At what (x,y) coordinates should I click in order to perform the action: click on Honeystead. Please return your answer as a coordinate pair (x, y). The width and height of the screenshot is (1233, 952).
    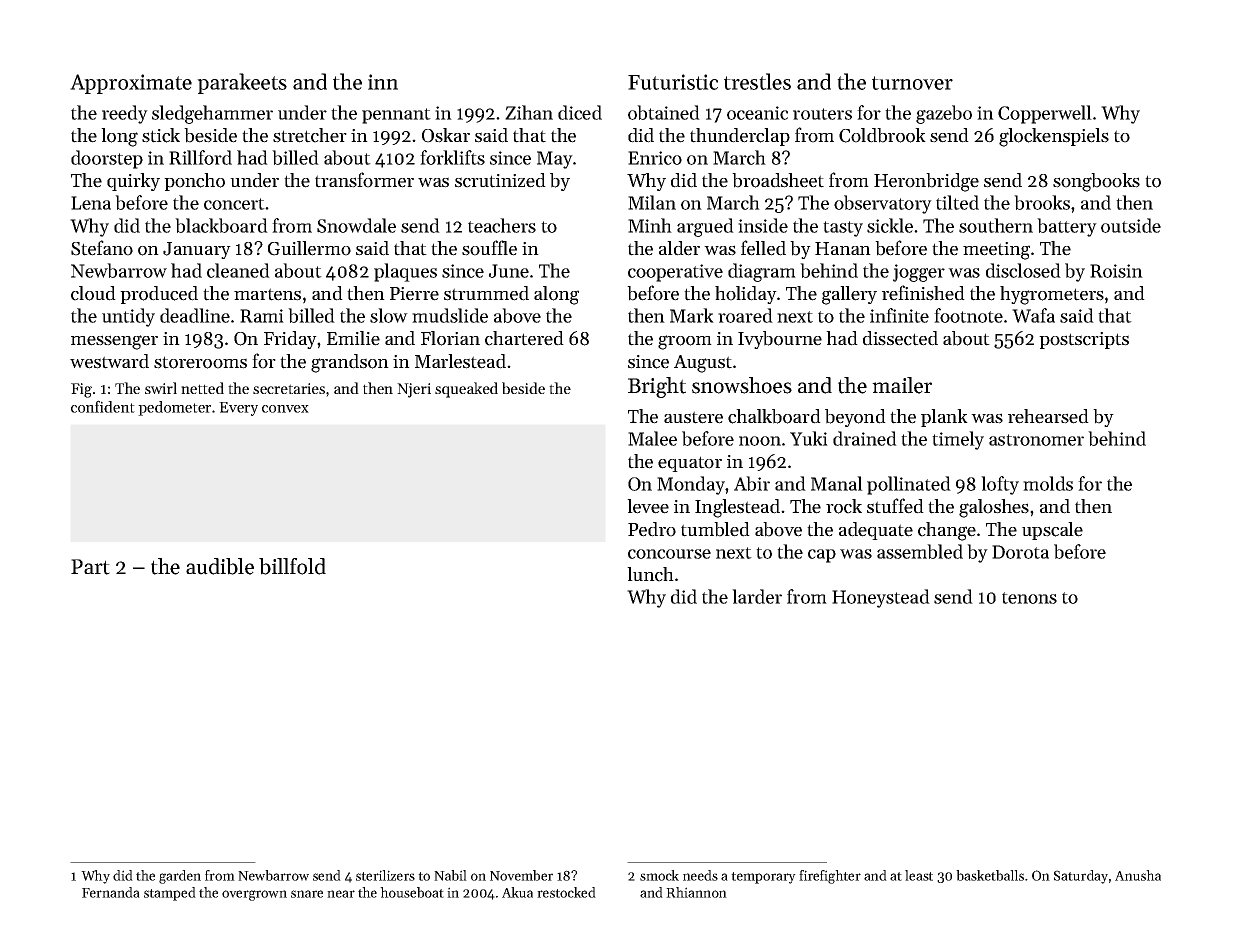
    Looking at the image, I should click on (881, 598).
